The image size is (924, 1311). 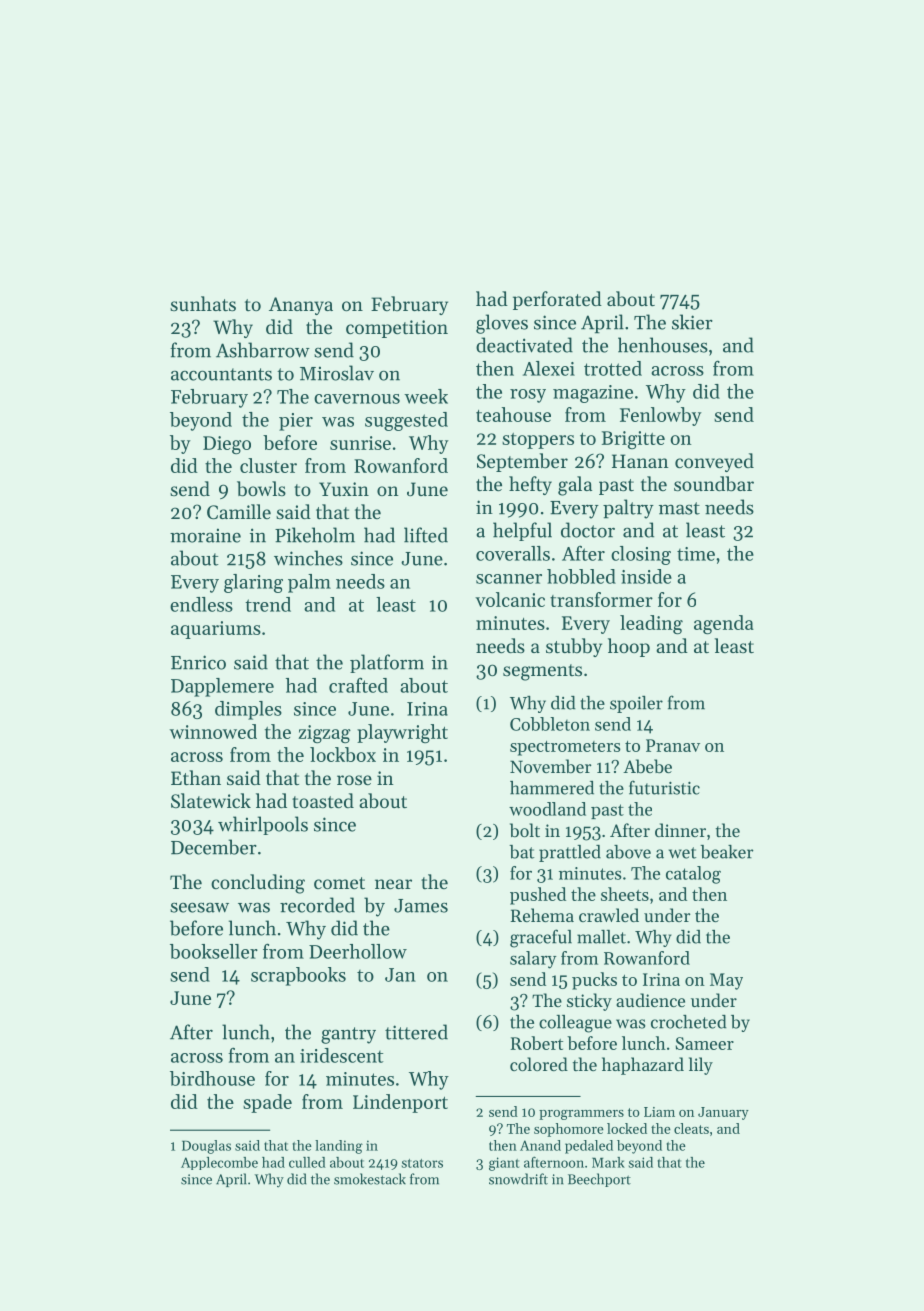 I want to click on Dapplemere, so click(x=222, y=687).
